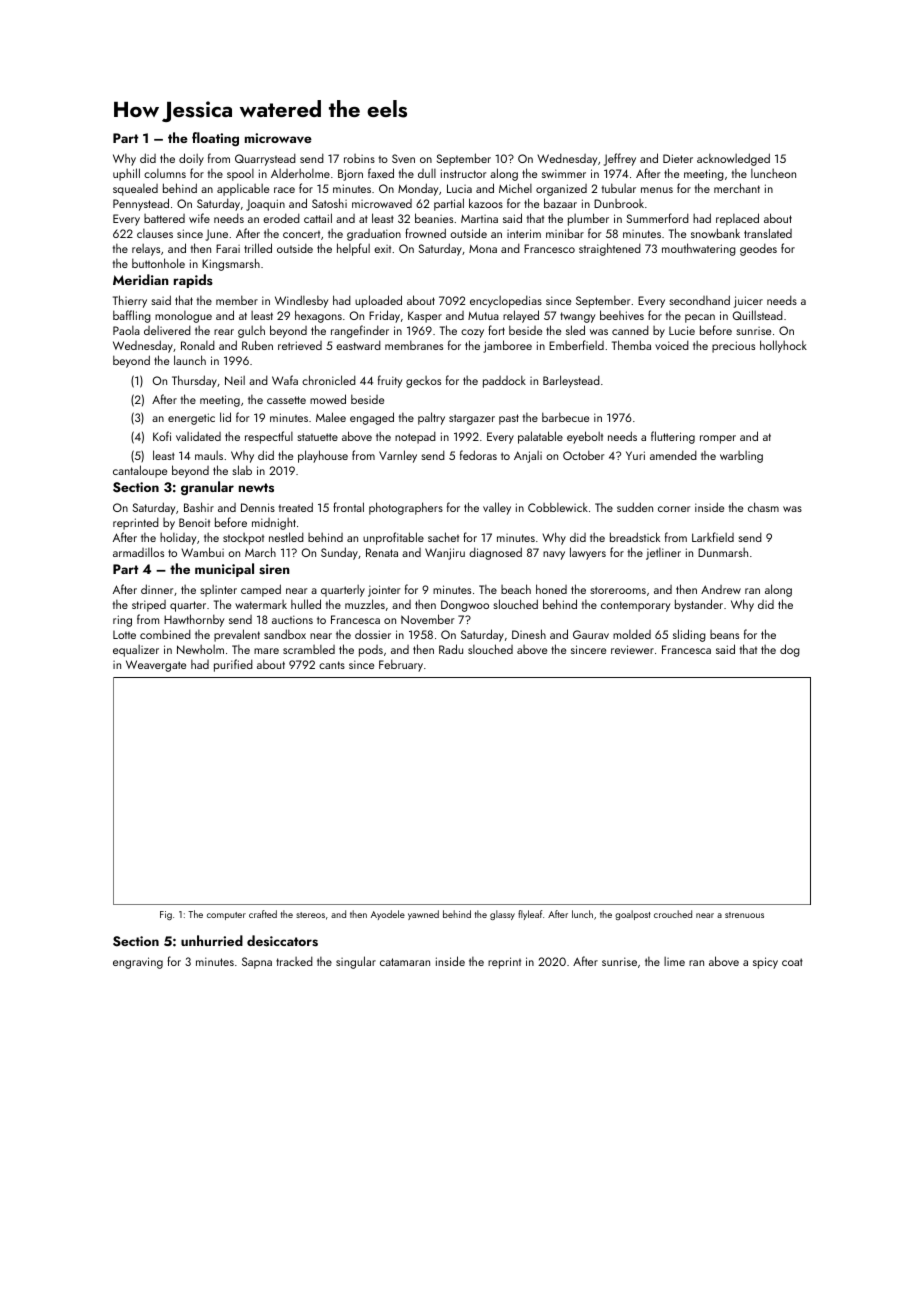  What do you see at coordinates (577, 317) in the image?
I see `twangy` at bounding box center [577, 317].
